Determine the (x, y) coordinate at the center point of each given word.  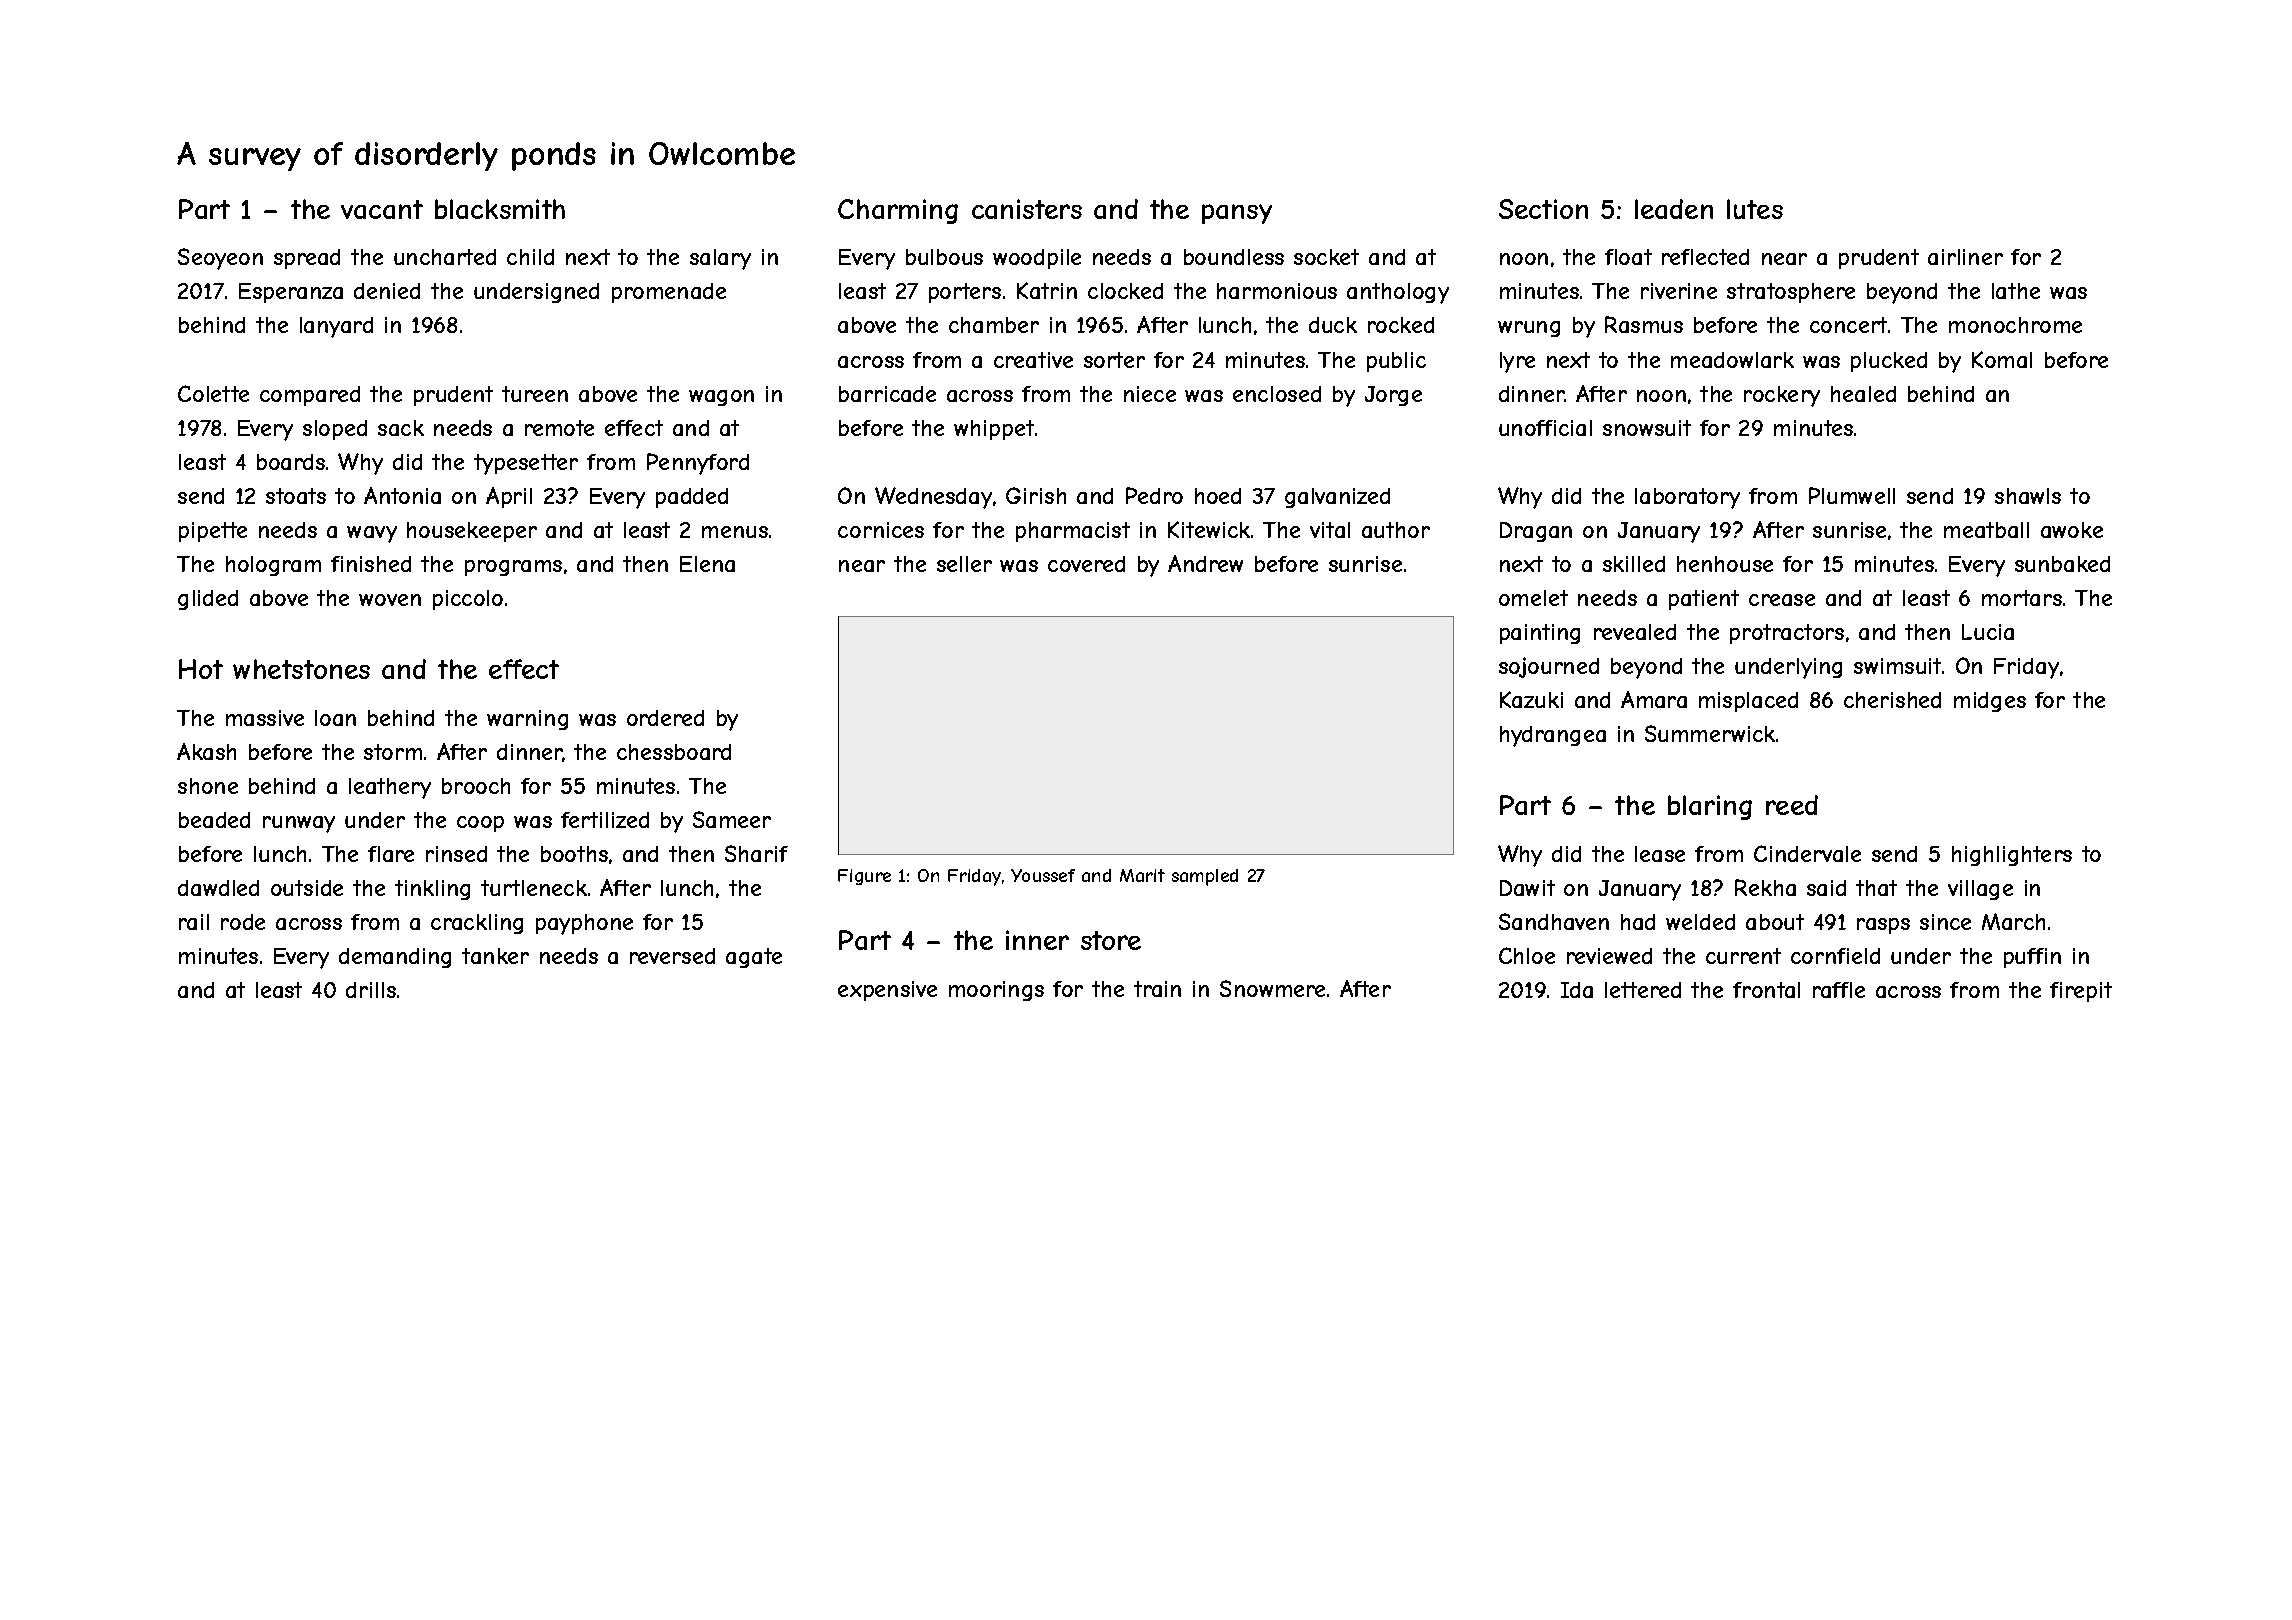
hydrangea (1553, 736)
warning (527, 720)
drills (371, 990)
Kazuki (1531, 699)
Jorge (1393, 396)
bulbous (944, 257)
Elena (707, 564)
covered (1086, 564)
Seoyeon (220, 259)
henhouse (1725, 564)
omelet (1533, 598)
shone (208, 786)
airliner (1965, 257)
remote (559, 428)
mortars (2022, 598)
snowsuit (1647, 428)
